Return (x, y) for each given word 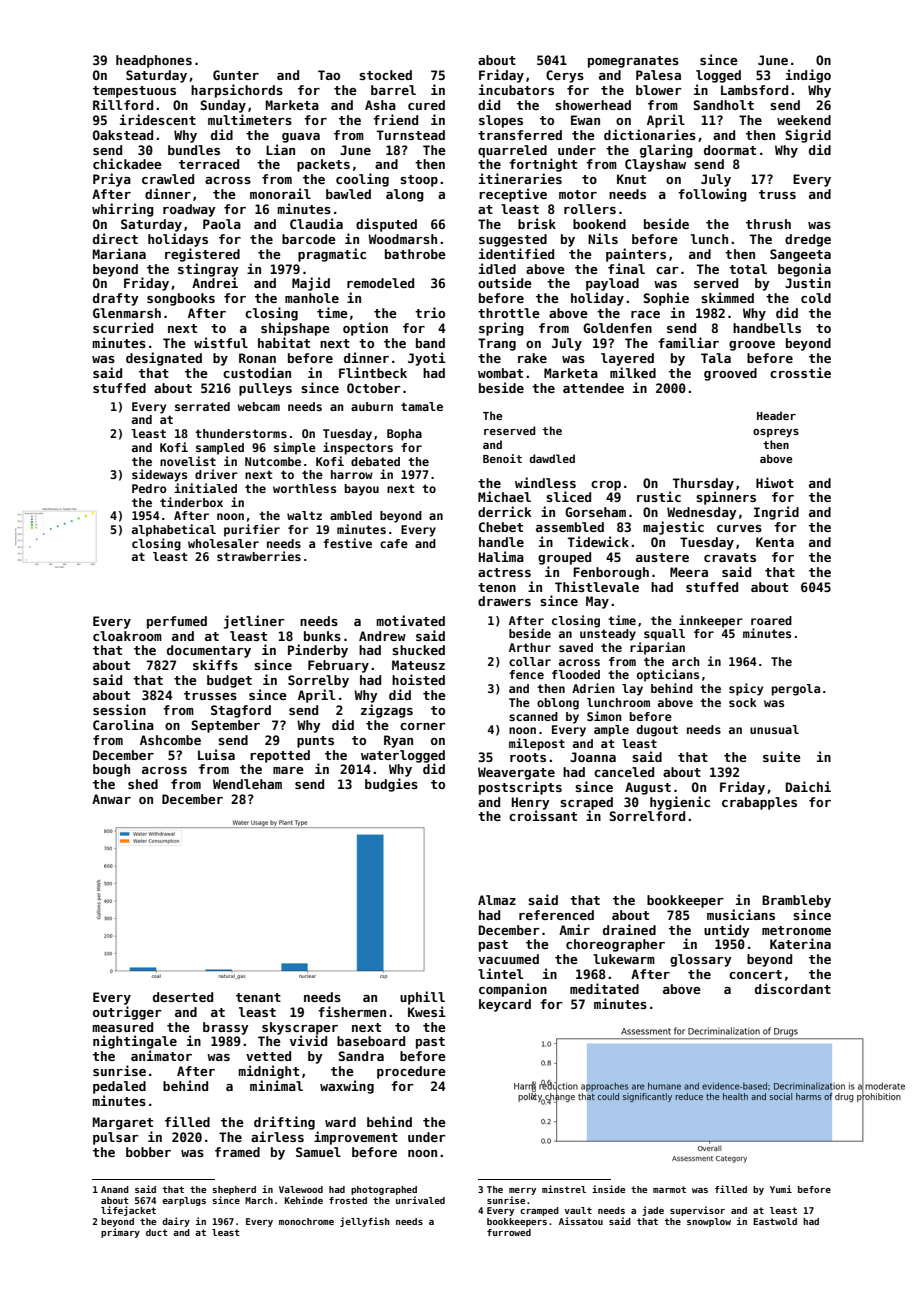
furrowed (509, 1232)
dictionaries (650, 134)
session (119, 709)
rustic (659, 496)
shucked (418, 650)
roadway (189, 210)
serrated (202, 406)
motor (578, 194)
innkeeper (711, 621)
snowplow (709, 1222)
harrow (352, 474)
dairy (176, 1222)
